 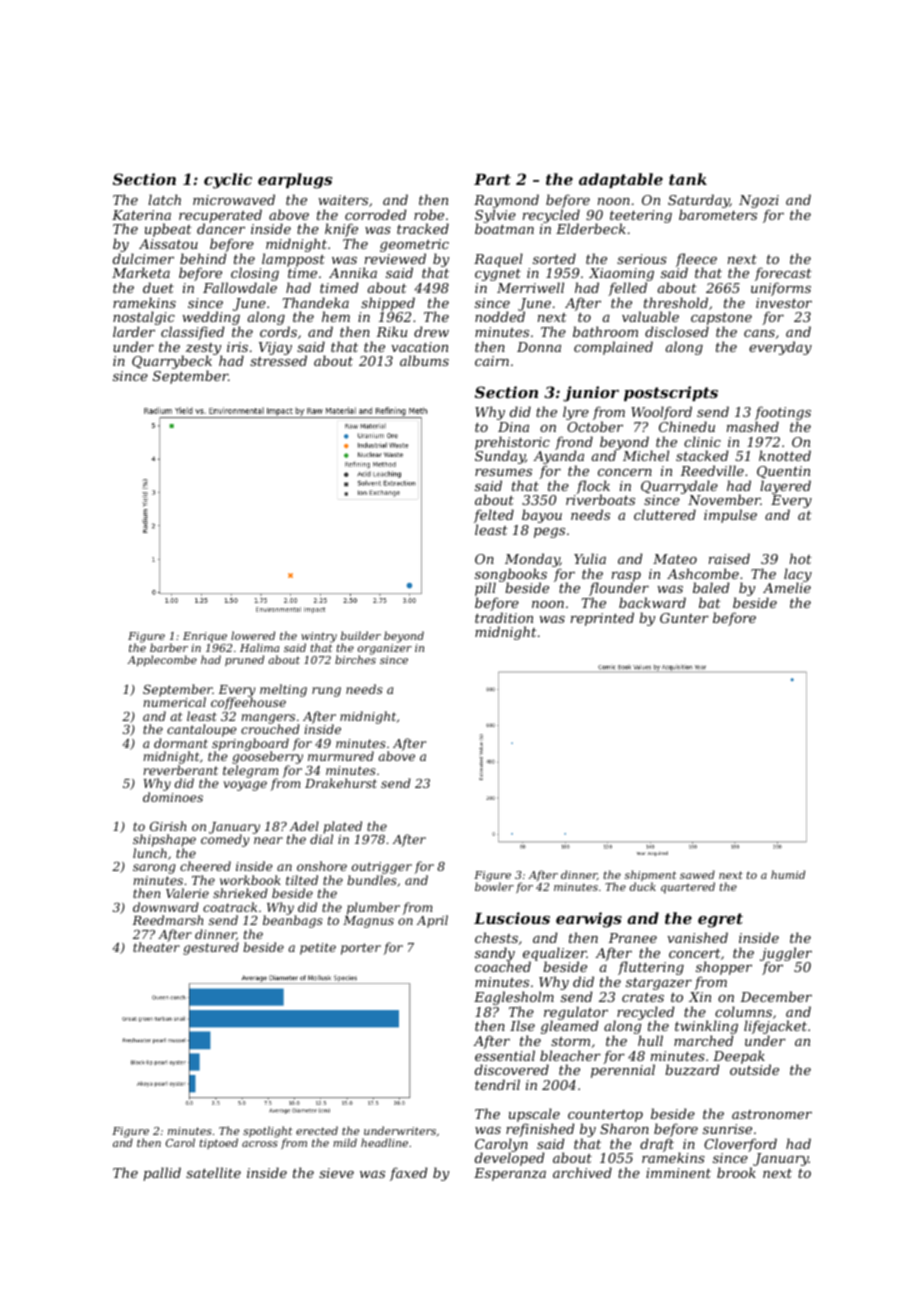 What do you see at coordinates (684, 618) in the document?
I see `Gunter` at bounding box center [684, 618].
